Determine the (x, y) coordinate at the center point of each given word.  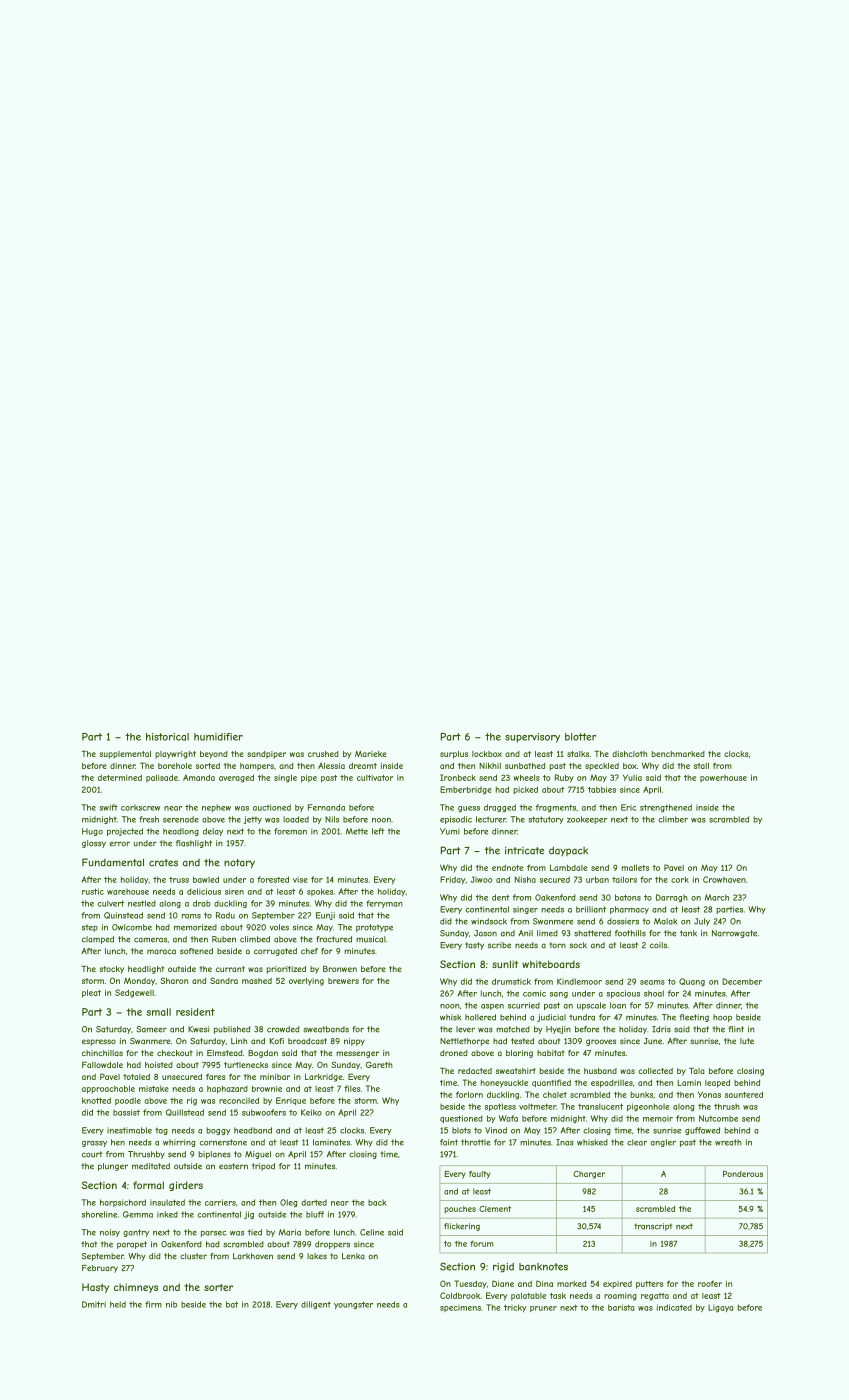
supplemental (125, 755)
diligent (316, 1305)
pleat (91, 994)
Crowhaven (724, 879)
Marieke (371, 754)
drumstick (511, 981)
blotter (580, 737)
